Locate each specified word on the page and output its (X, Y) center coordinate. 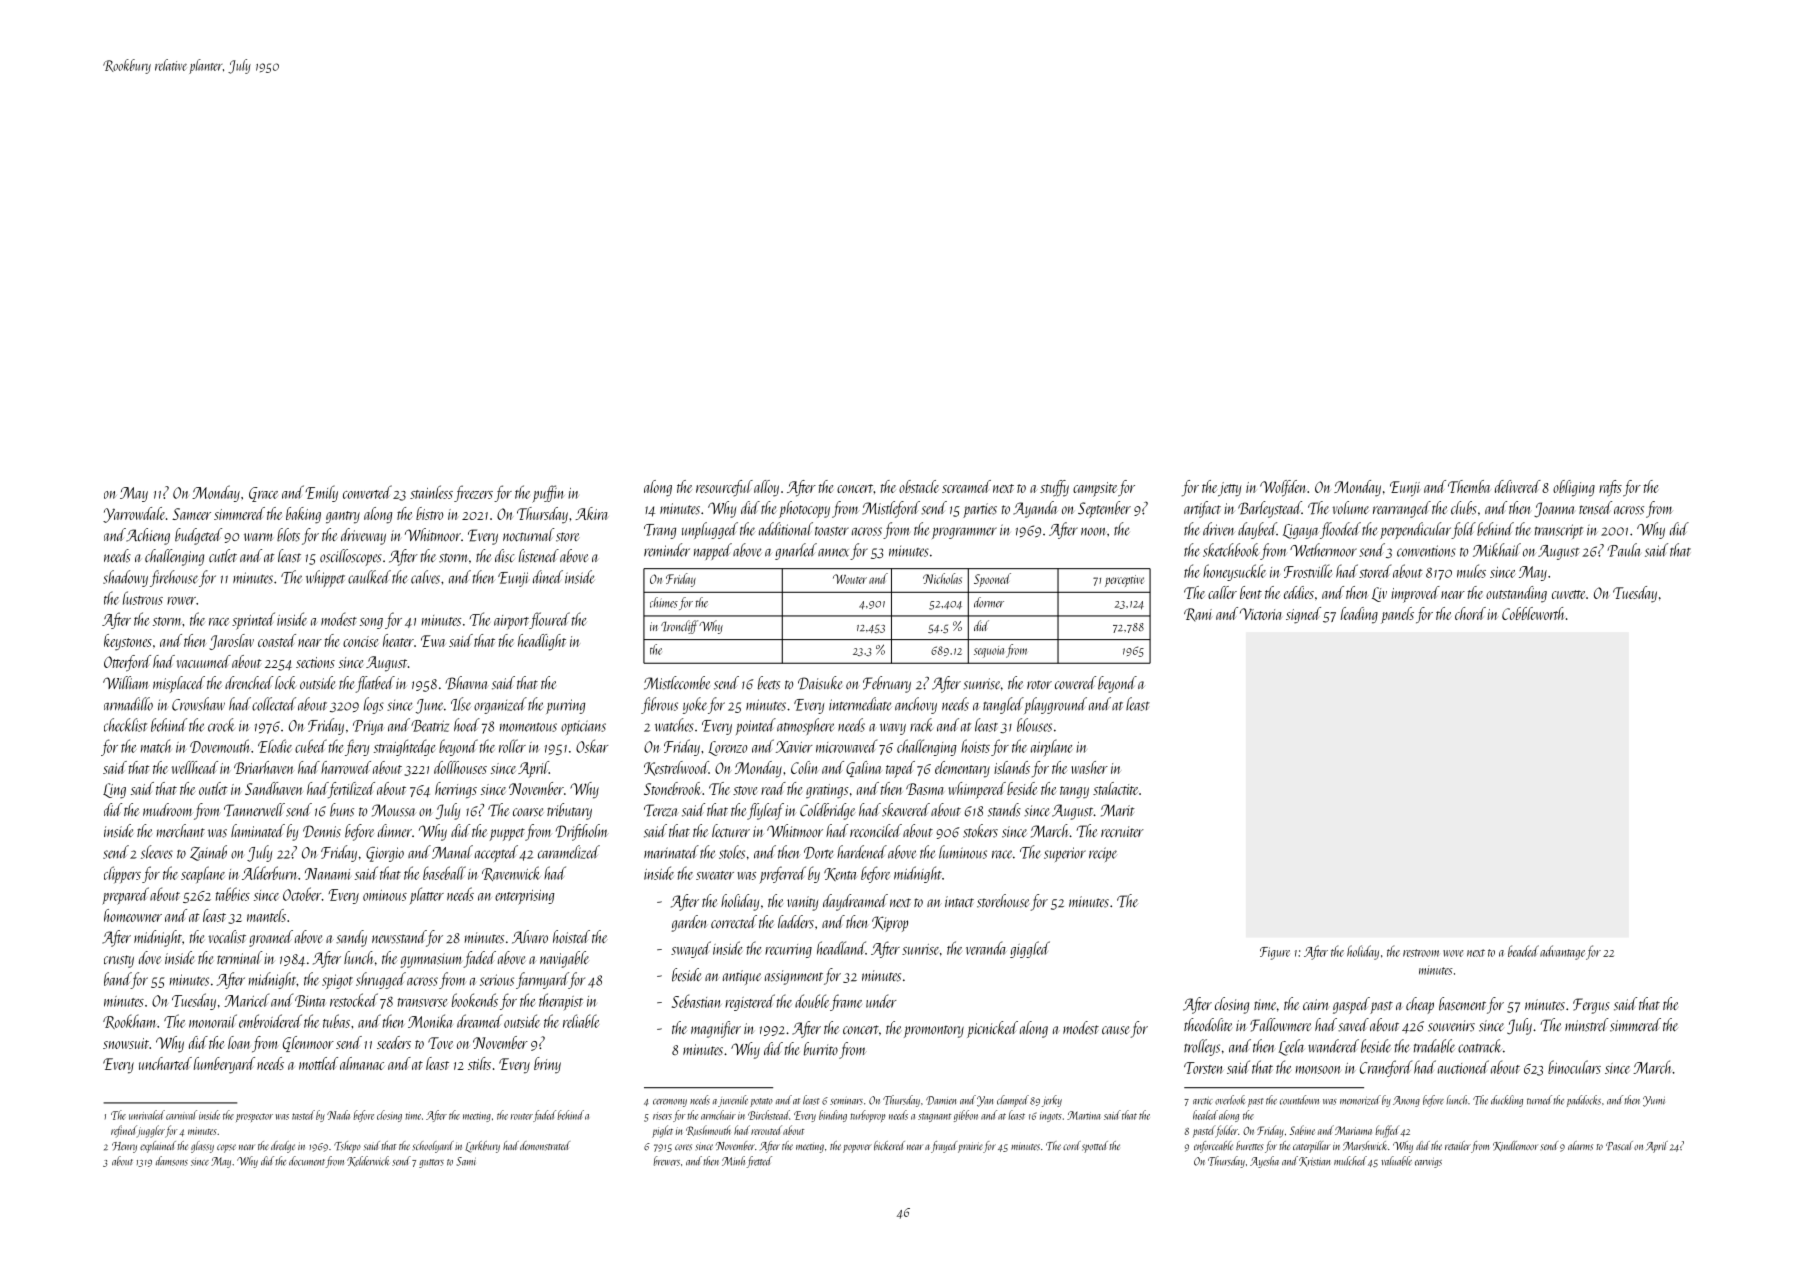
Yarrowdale (134, 515)
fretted (759, 1162)
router (522, 1116)
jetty (1229, 489)
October (302, 894)
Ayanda (1035, 509)
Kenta (840, 874)
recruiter (1122, 832)
